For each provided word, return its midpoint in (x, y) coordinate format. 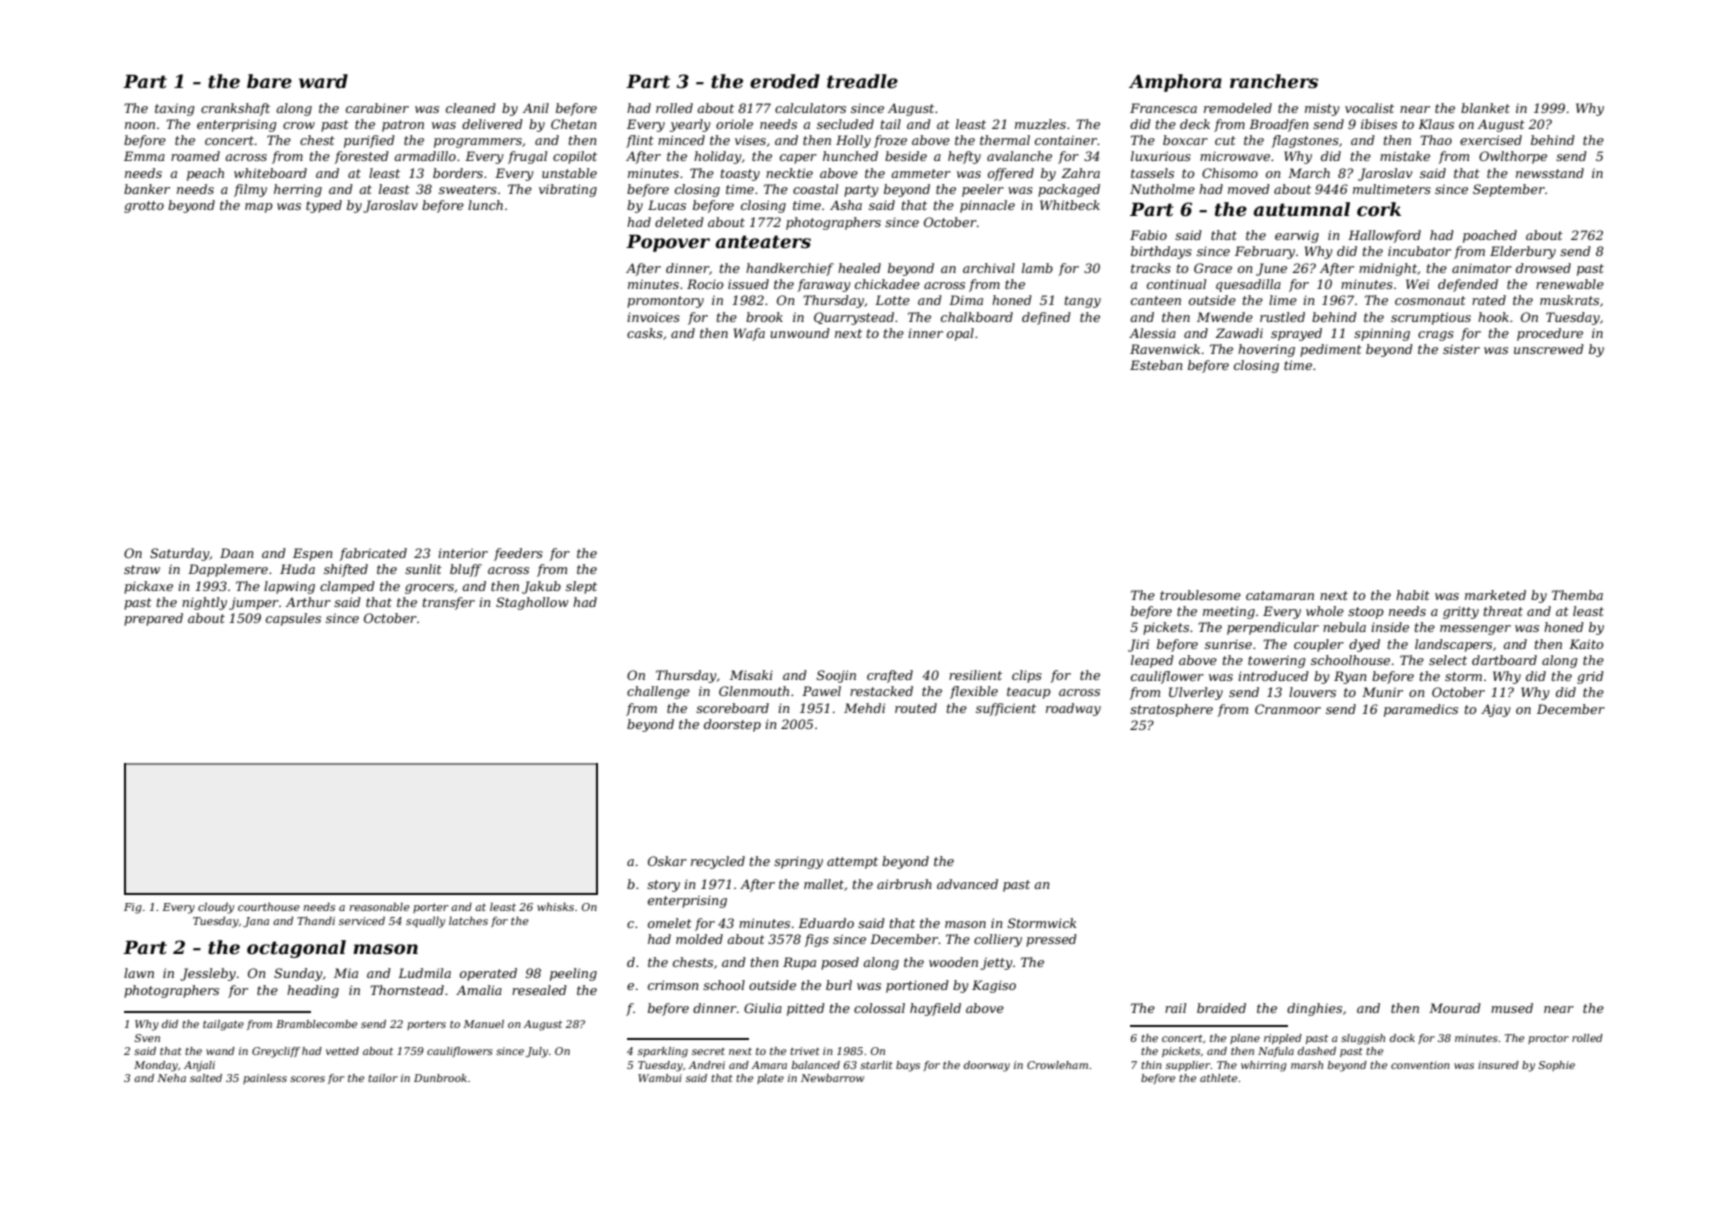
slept (581, 587)
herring (298, 190)
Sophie (1556, 1066)
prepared (153, 619)
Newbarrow (832, 1078)
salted (206, 1078)
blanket (1485, 108)
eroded (785, 81)
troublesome (1200, 595)
